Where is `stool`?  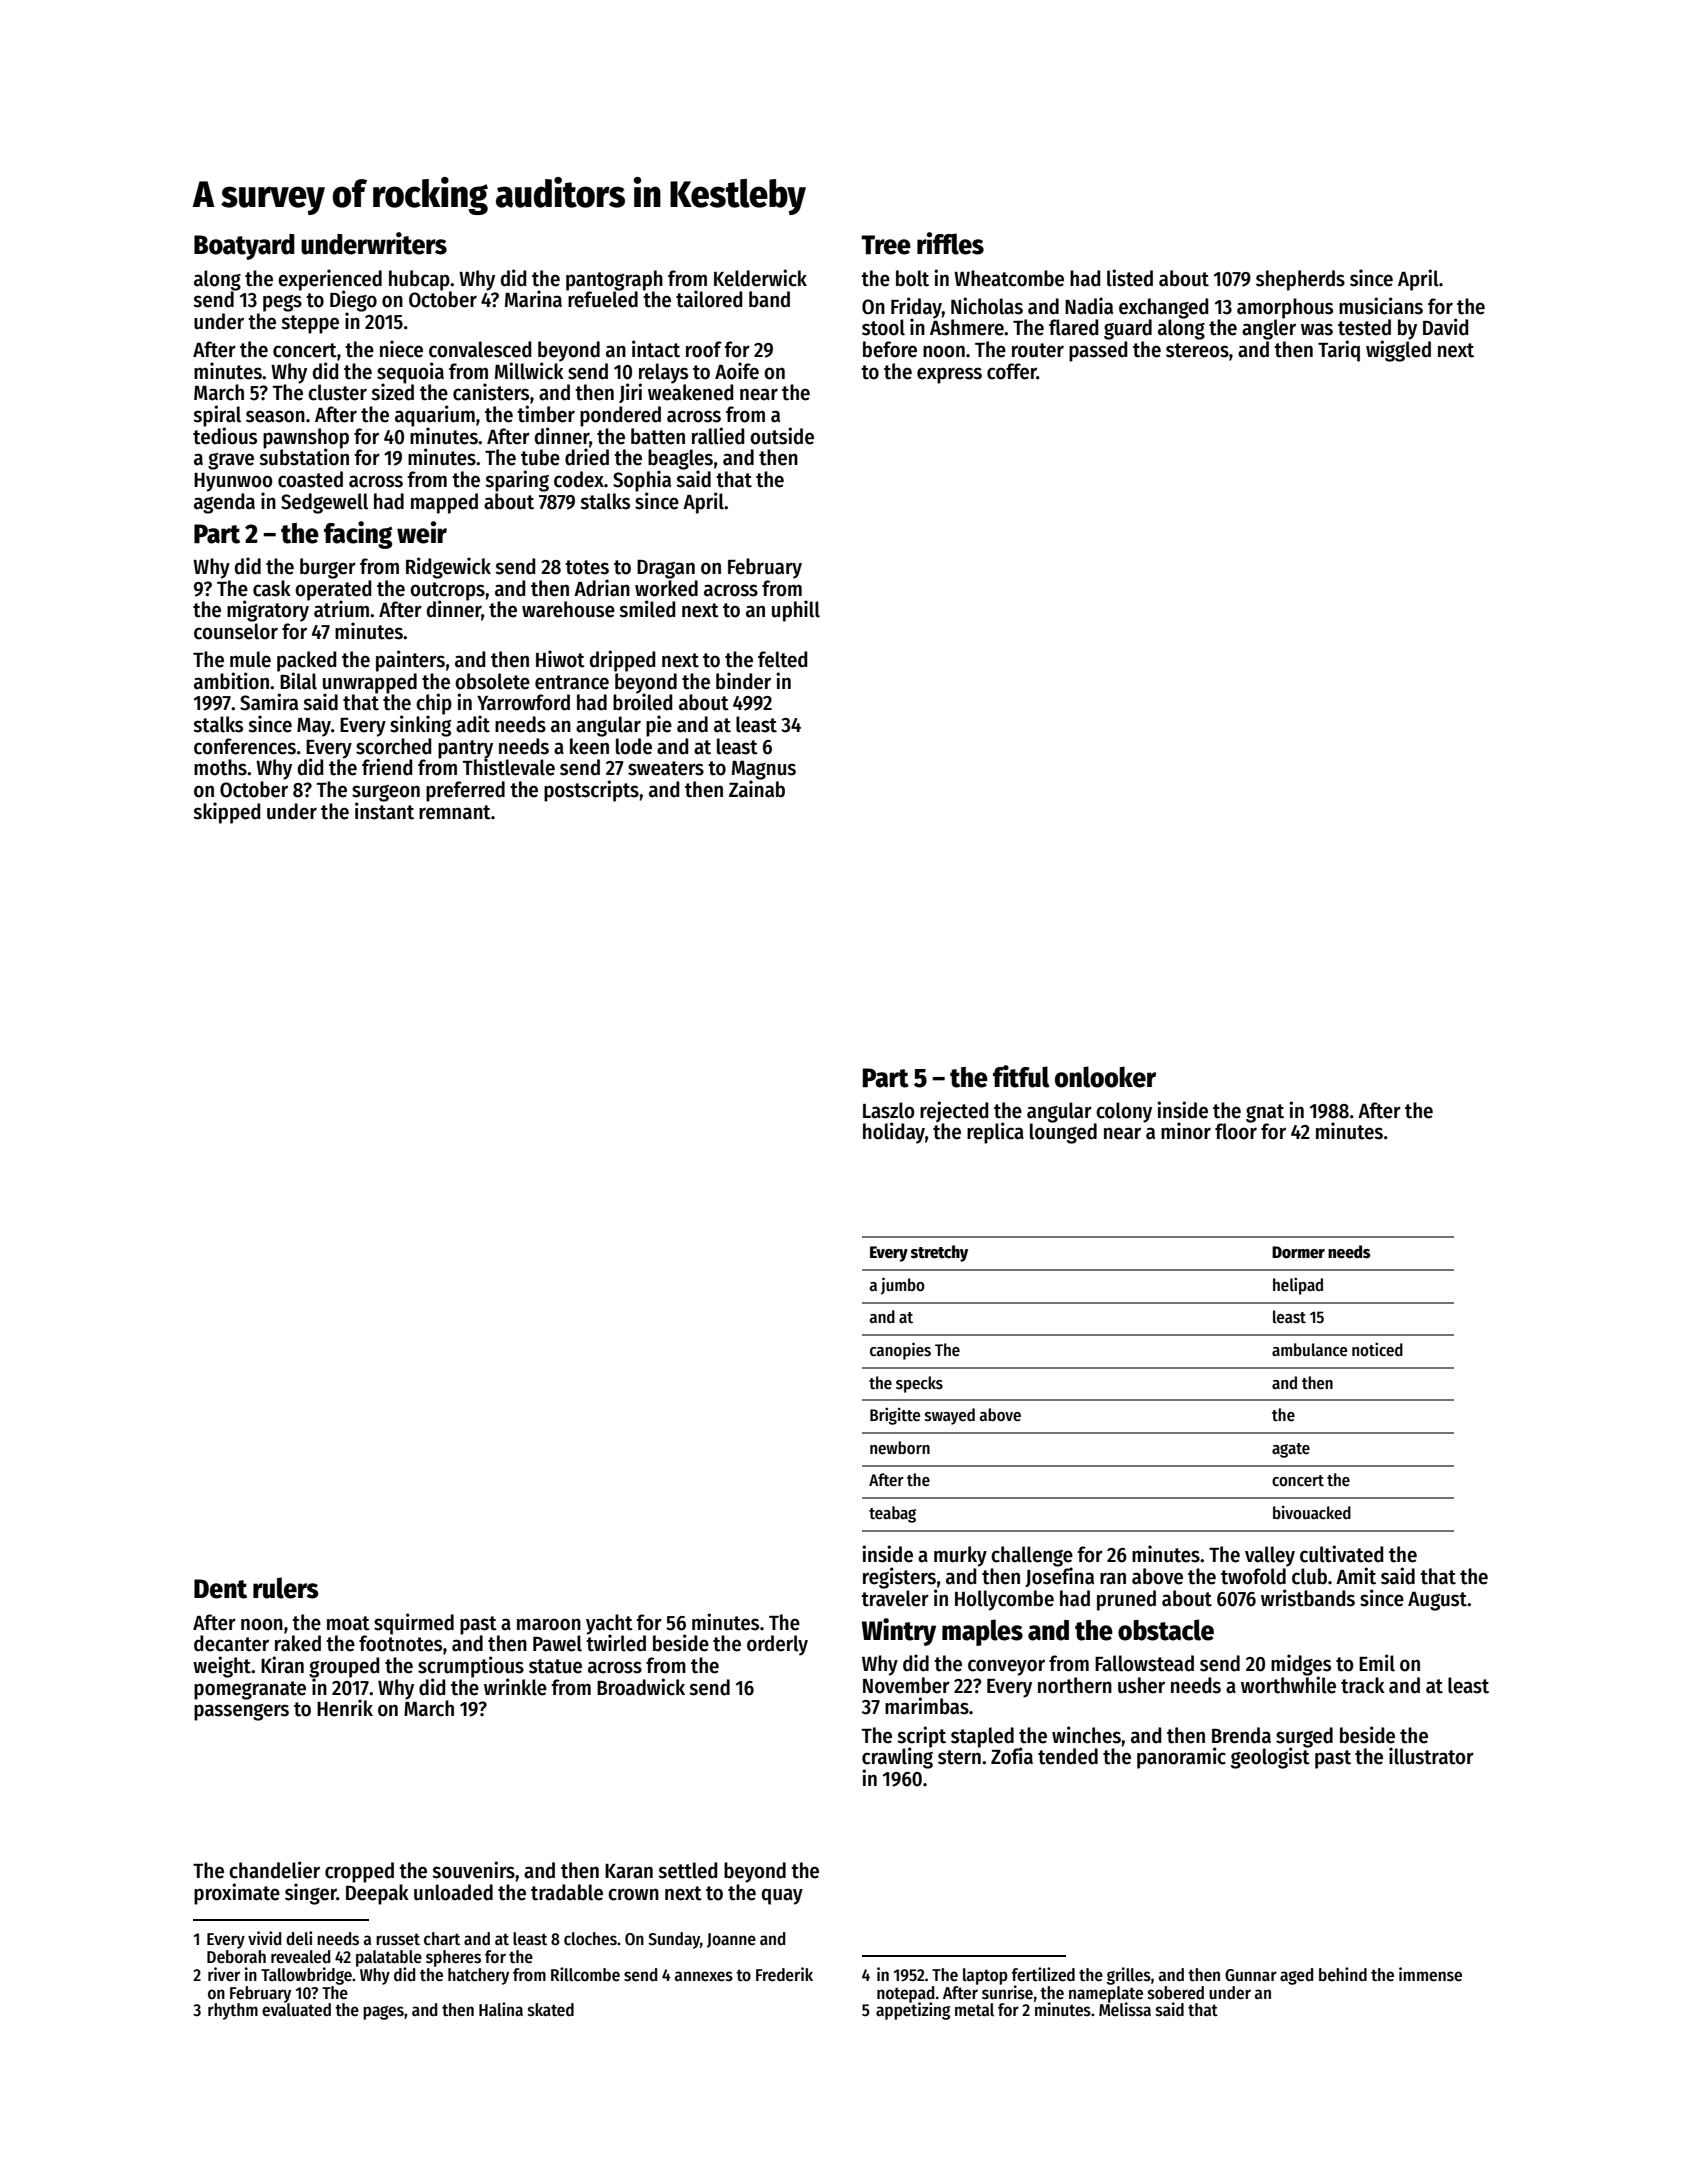
stool is located at coordinates (883, 327).
